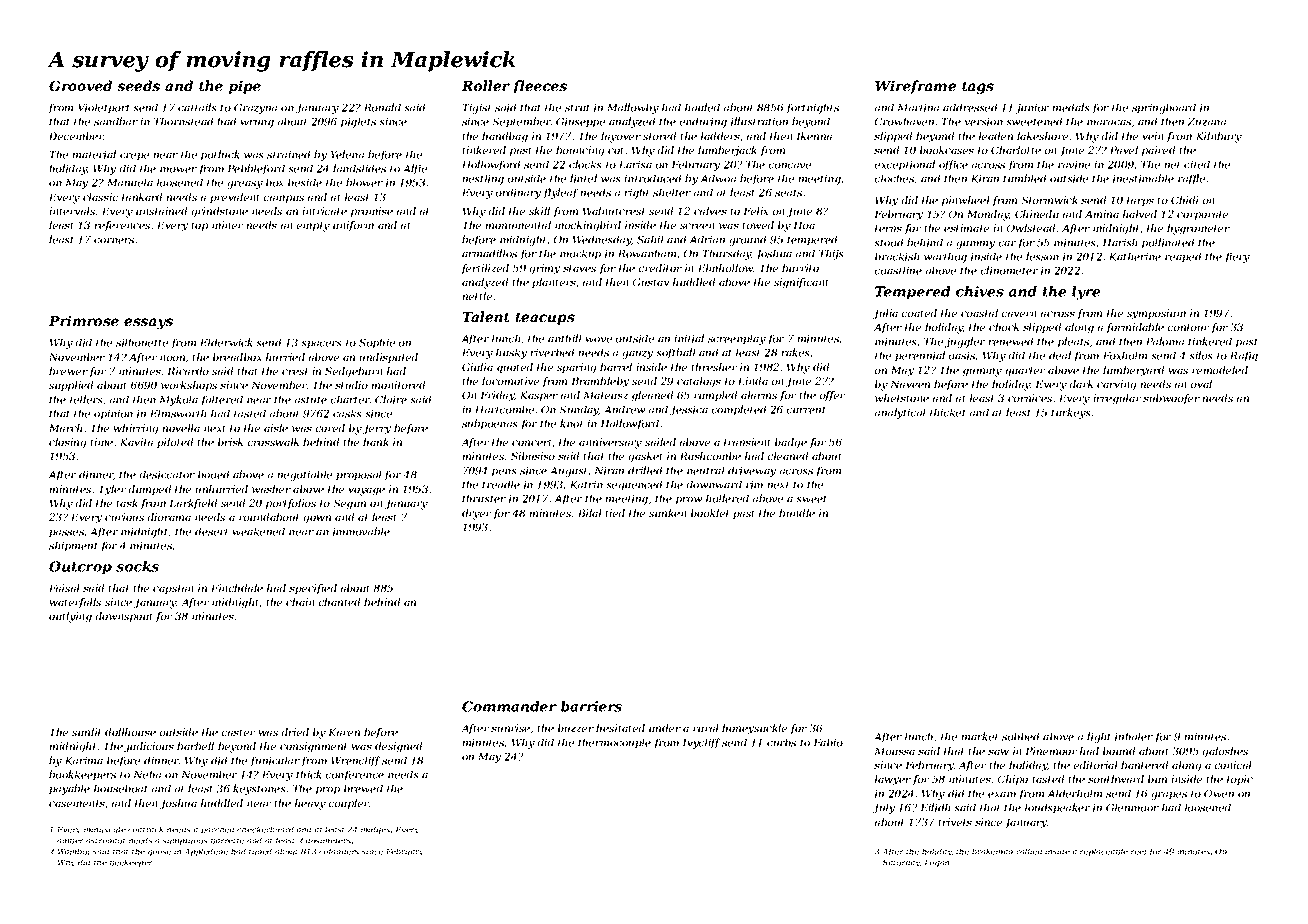  I want to click on September, so click(522, 122).
